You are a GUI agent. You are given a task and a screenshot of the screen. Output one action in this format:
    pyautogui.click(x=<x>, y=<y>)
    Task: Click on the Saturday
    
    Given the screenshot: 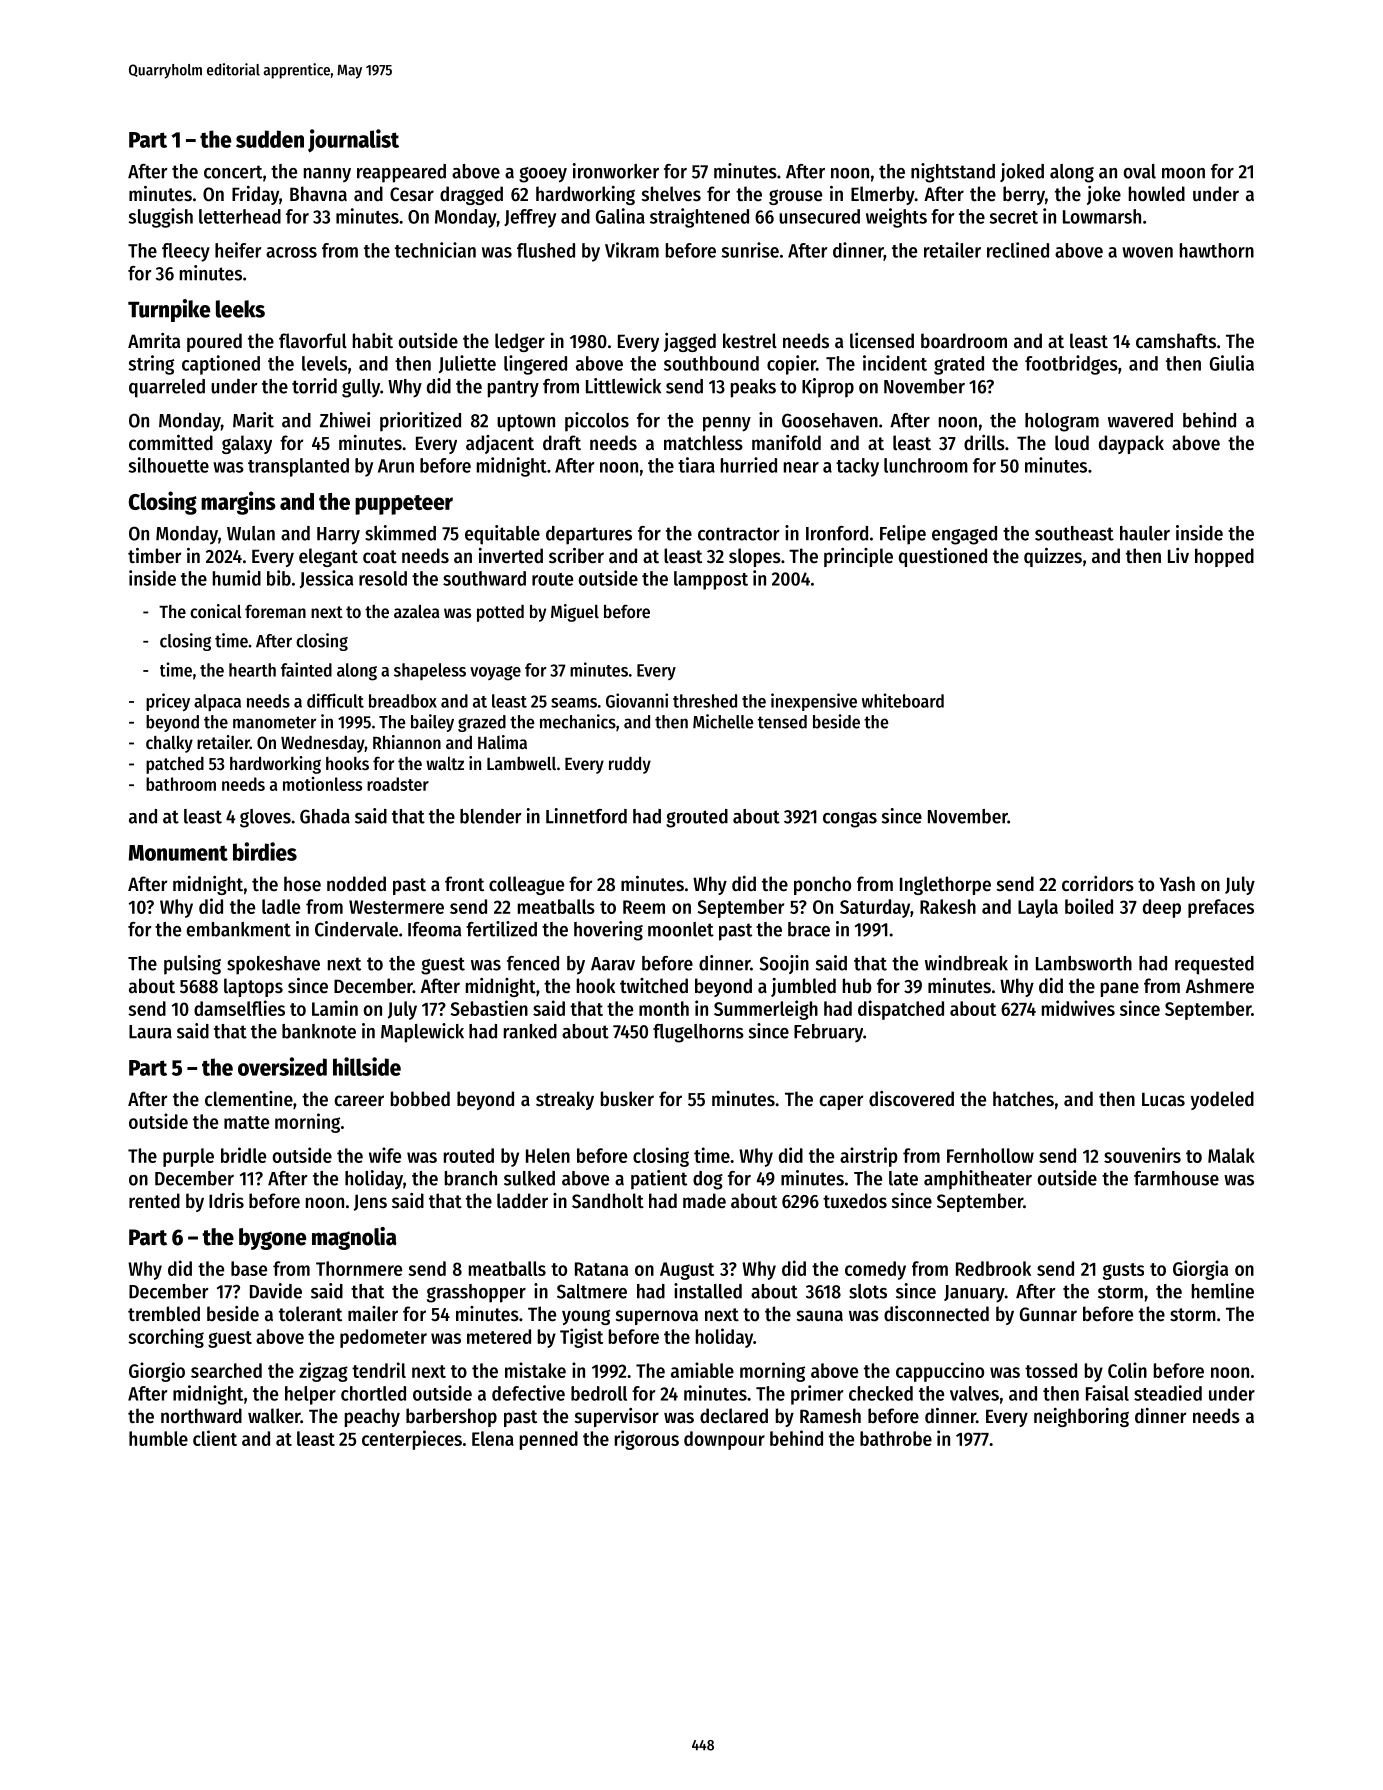 What is the action you would take?
    pyautogui.click(x=875, y=908)
